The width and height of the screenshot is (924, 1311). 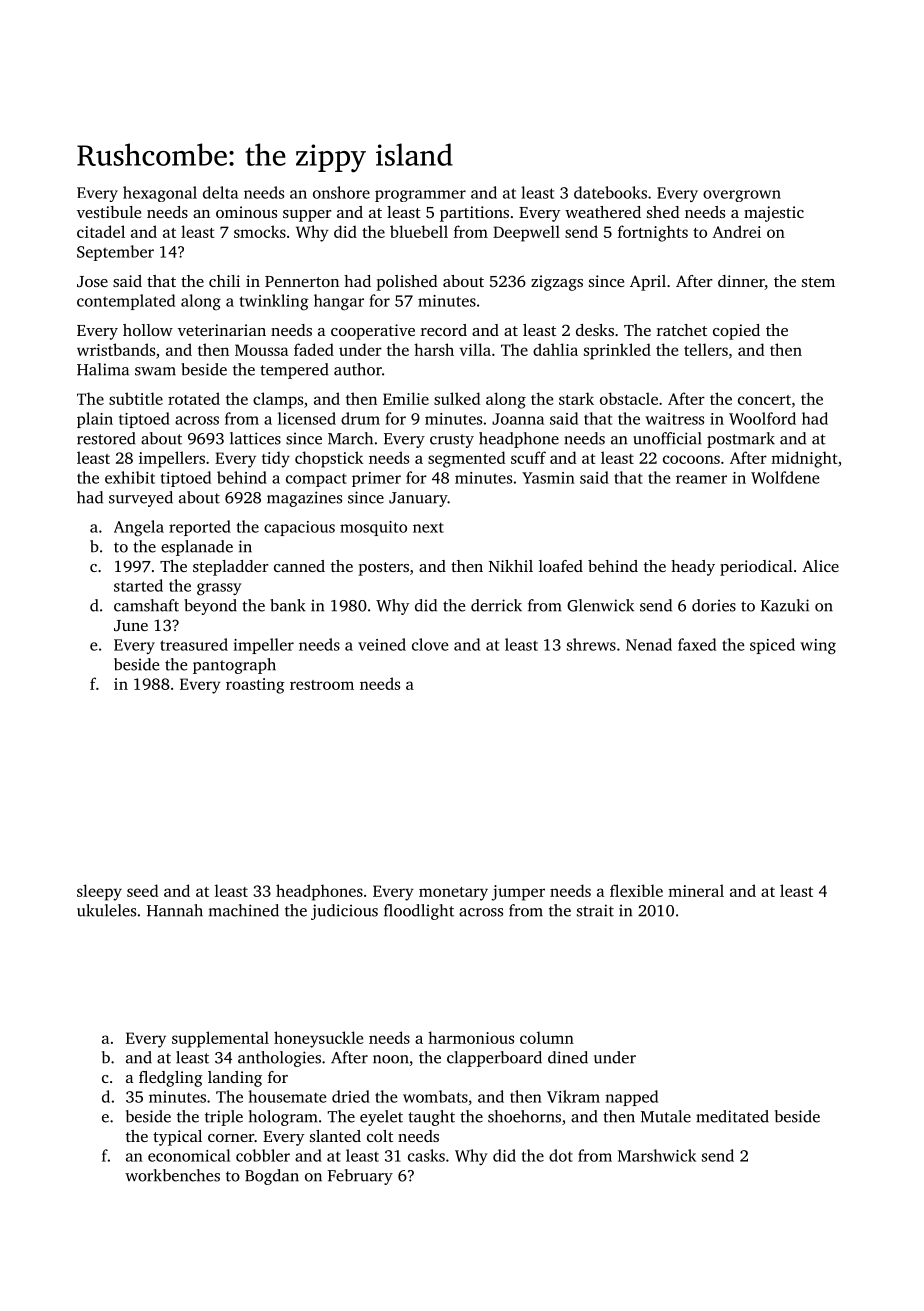 What do you see at coordinates (526, 233) in the screenshot?
I see `Deepwell` at bounding box center [526, 233].
